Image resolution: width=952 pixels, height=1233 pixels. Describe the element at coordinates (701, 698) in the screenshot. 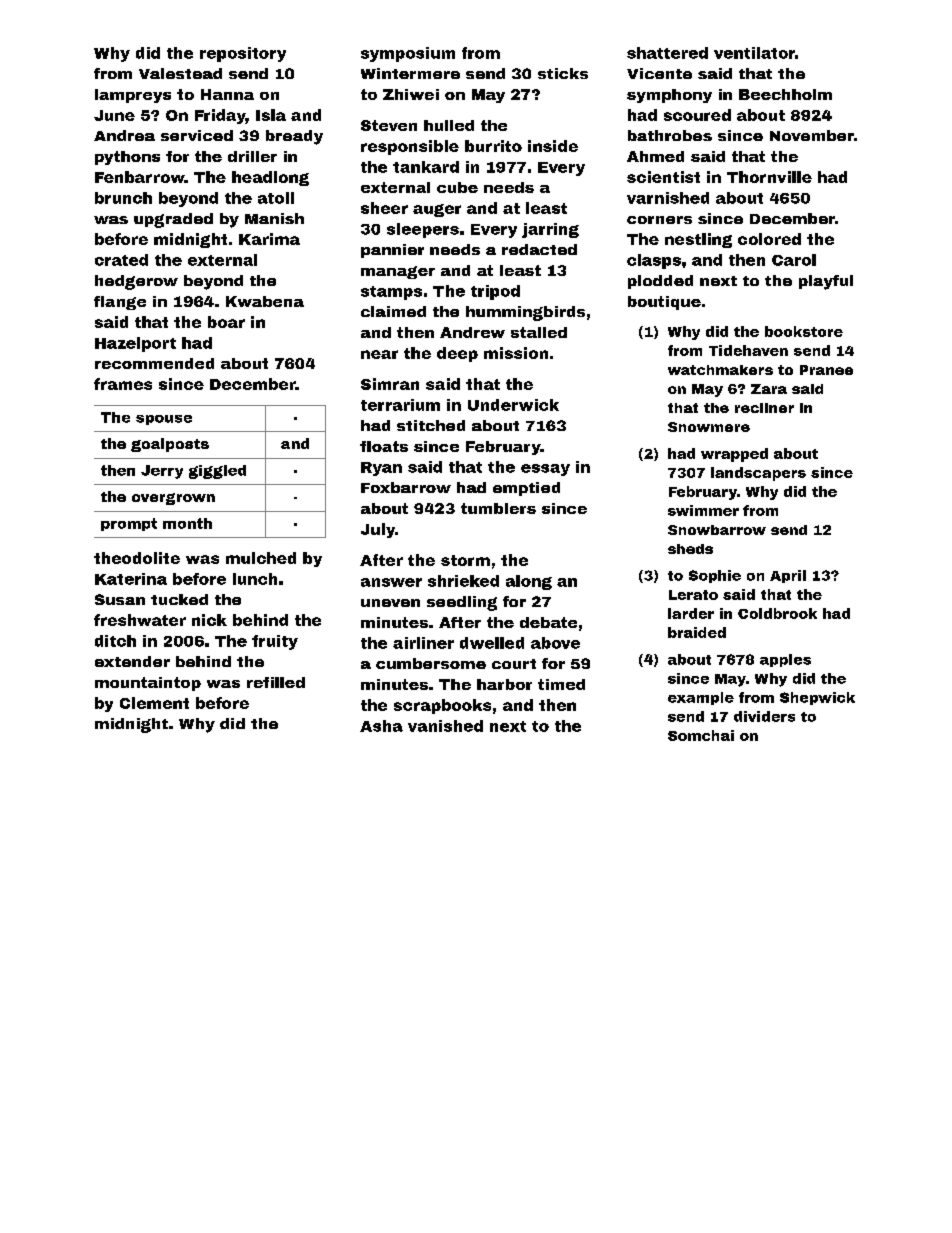

I see `example` at that location.
